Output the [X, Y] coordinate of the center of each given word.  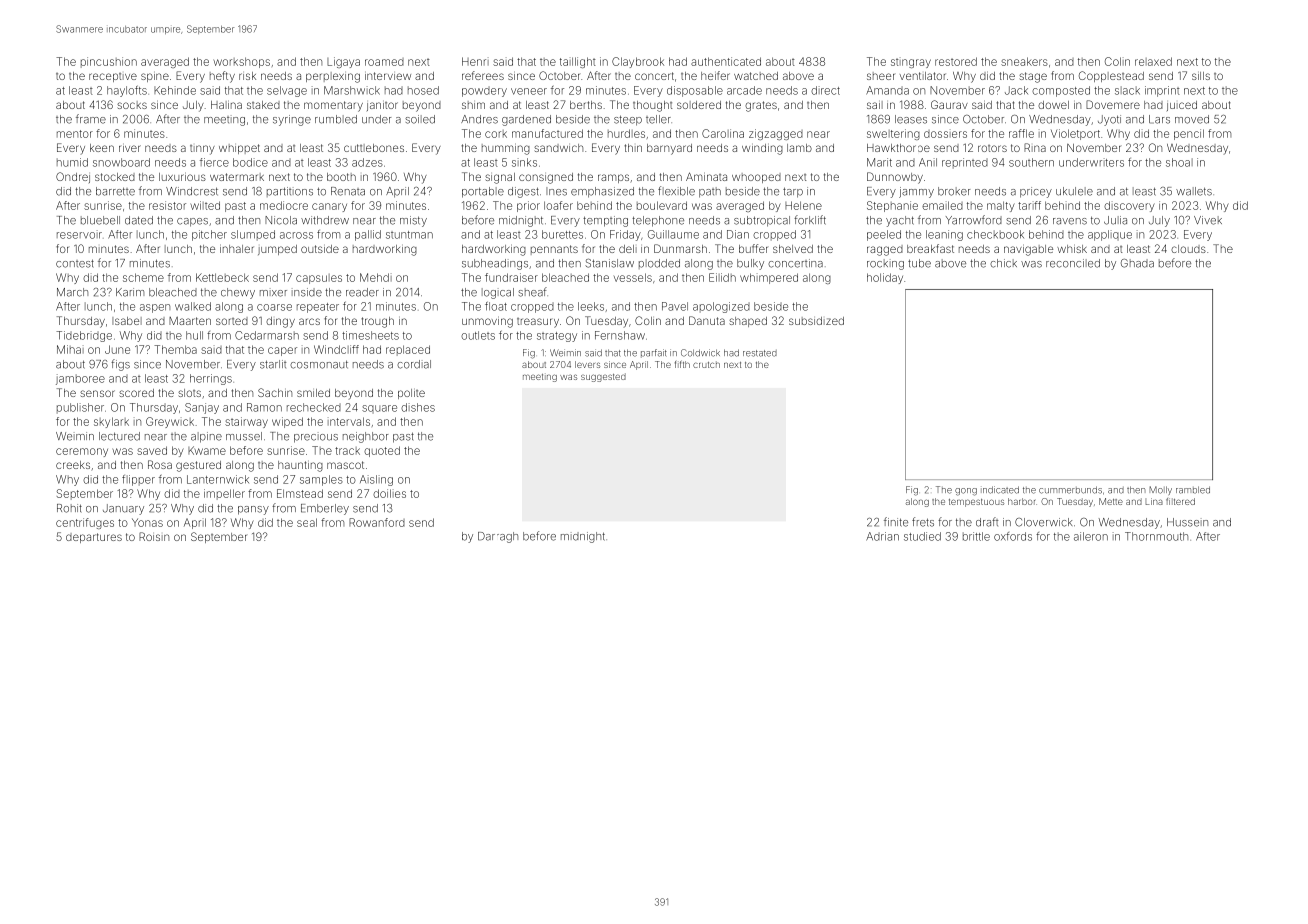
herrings [211, 379]
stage [1033, 77]
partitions [290, 192]
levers [587, 364]
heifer [715, 75]
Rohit [69, 508]
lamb [799, 148]
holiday [885, 278]
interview [388, 76]
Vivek [1208, 220]
